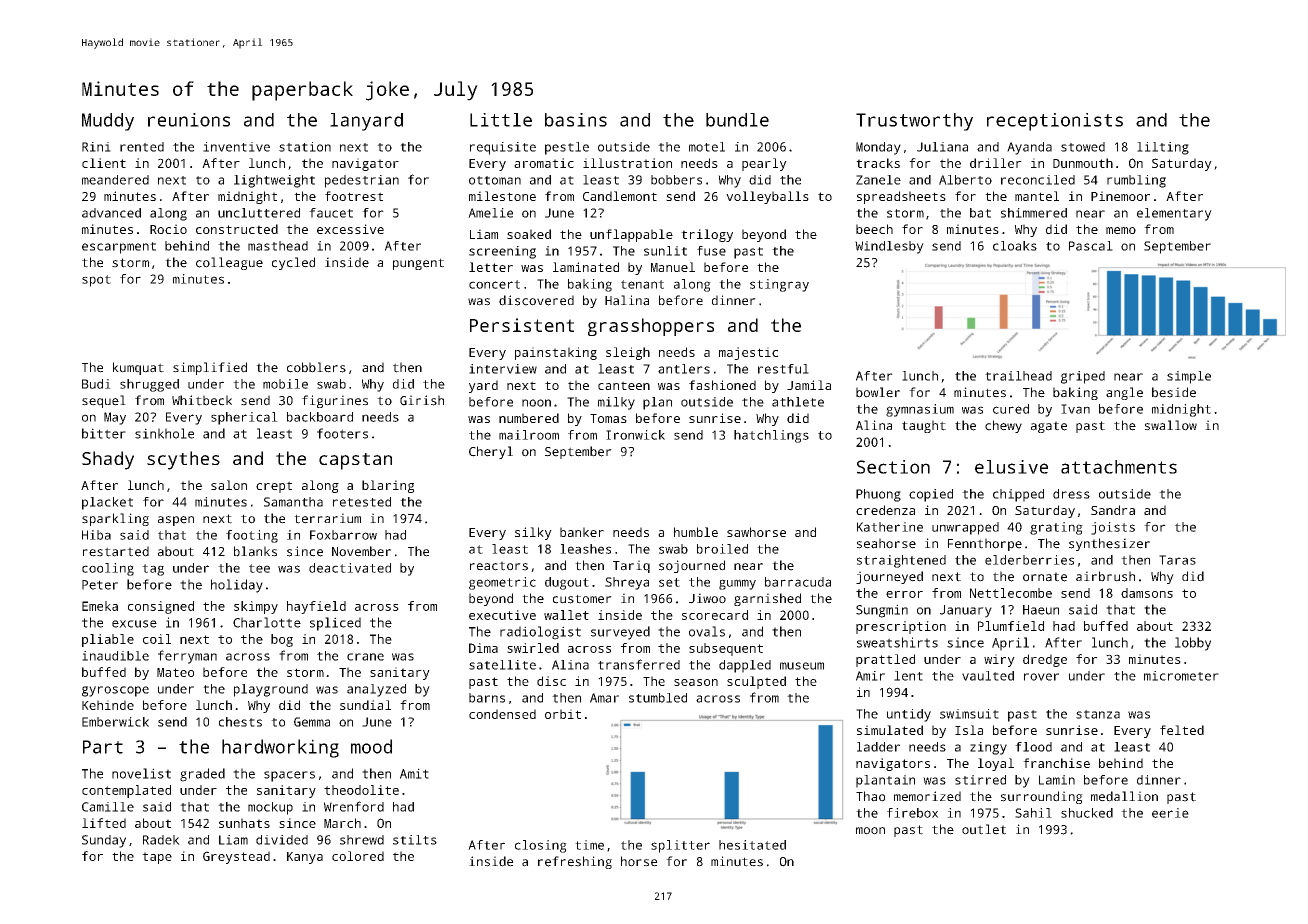 This document has height=924, width=1308. What do you see at coordinates (627, 163) in the document?
I see `illustration` at bounding box center [627, 163].
